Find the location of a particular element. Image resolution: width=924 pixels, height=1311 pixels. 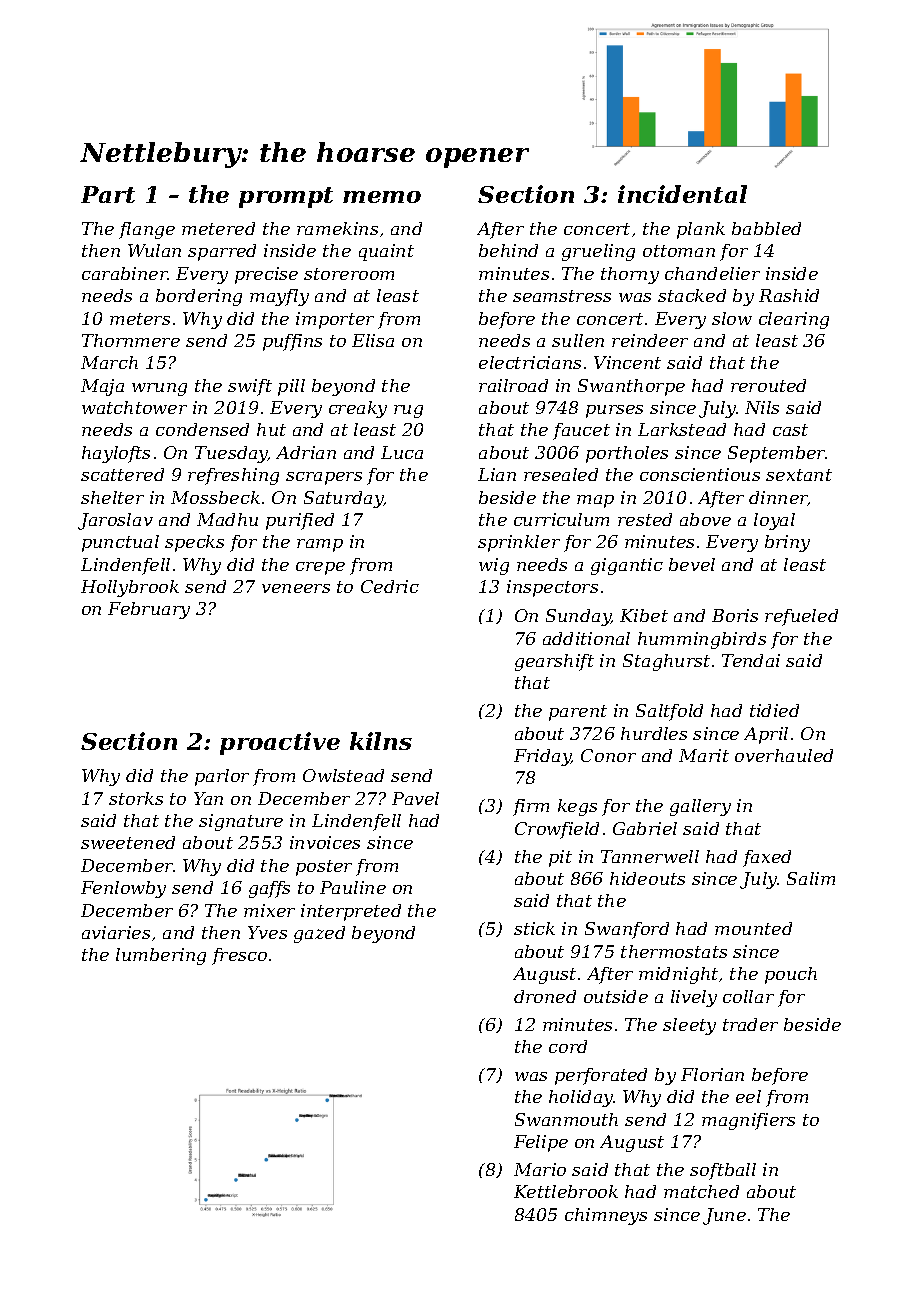

Larkstead is located at coordinates (682, 429).
